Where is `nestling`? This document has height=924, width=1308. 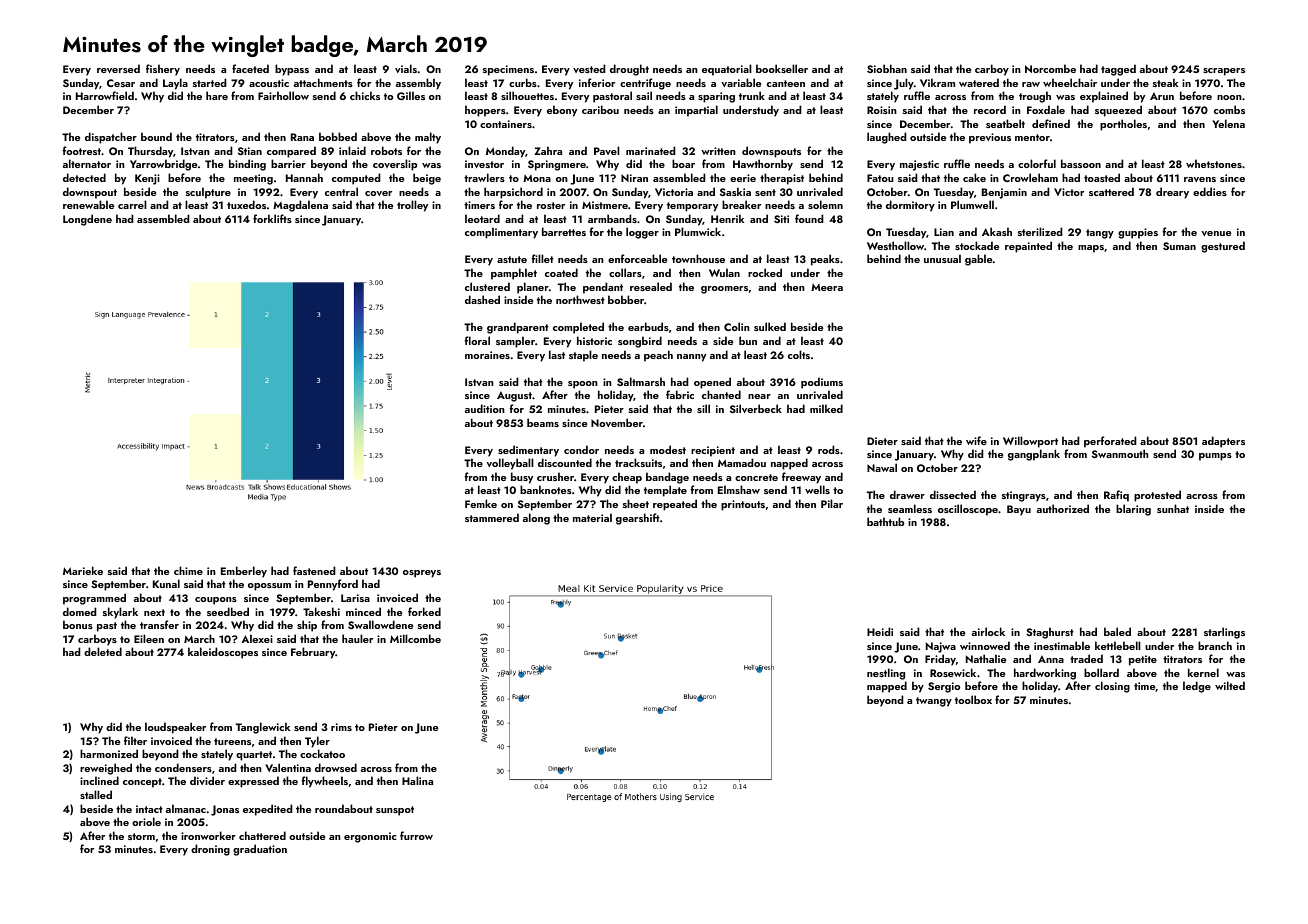 nestling is located at coordinates (886, 674).
